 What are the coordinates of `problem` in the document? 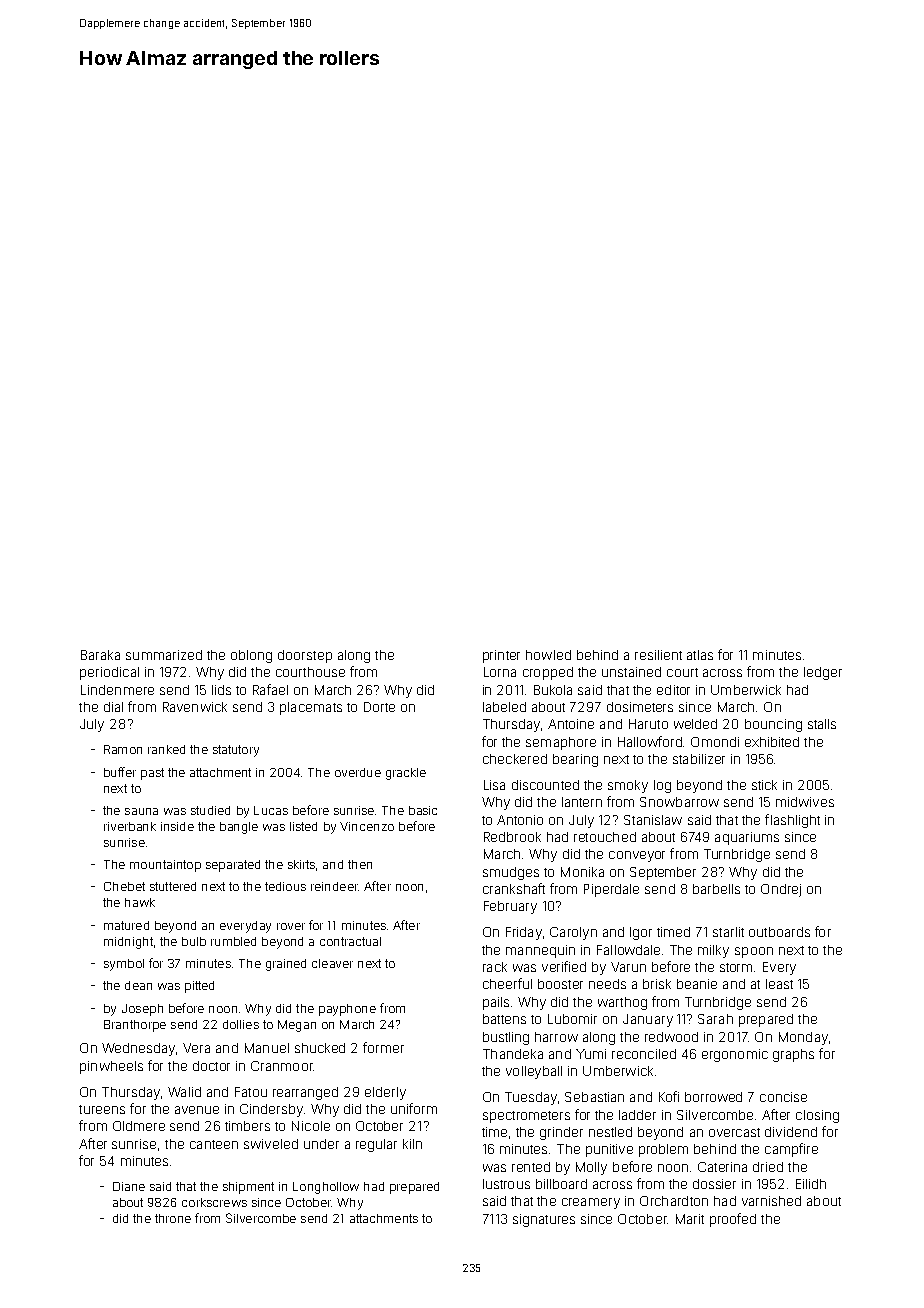 It's located at (663, 1150).
